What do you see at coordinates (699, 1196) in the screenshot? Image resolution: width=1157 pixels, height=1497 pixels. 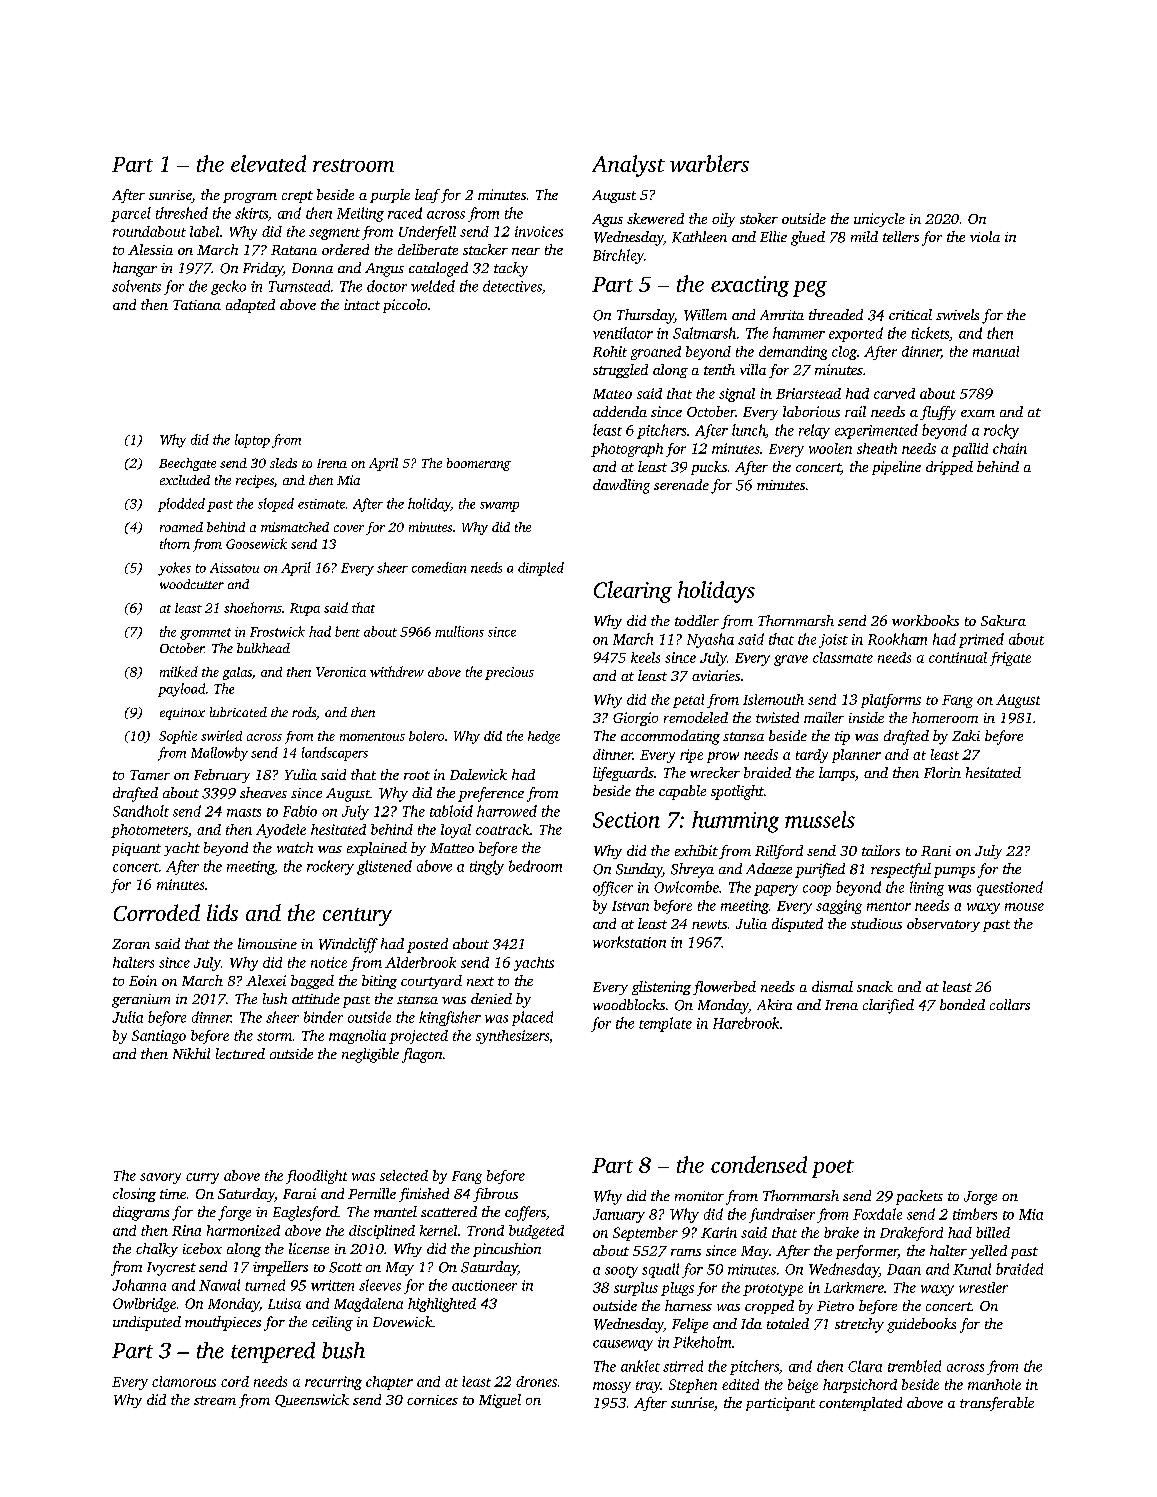 I see `monitor` at bounding box center [699, 1196].
